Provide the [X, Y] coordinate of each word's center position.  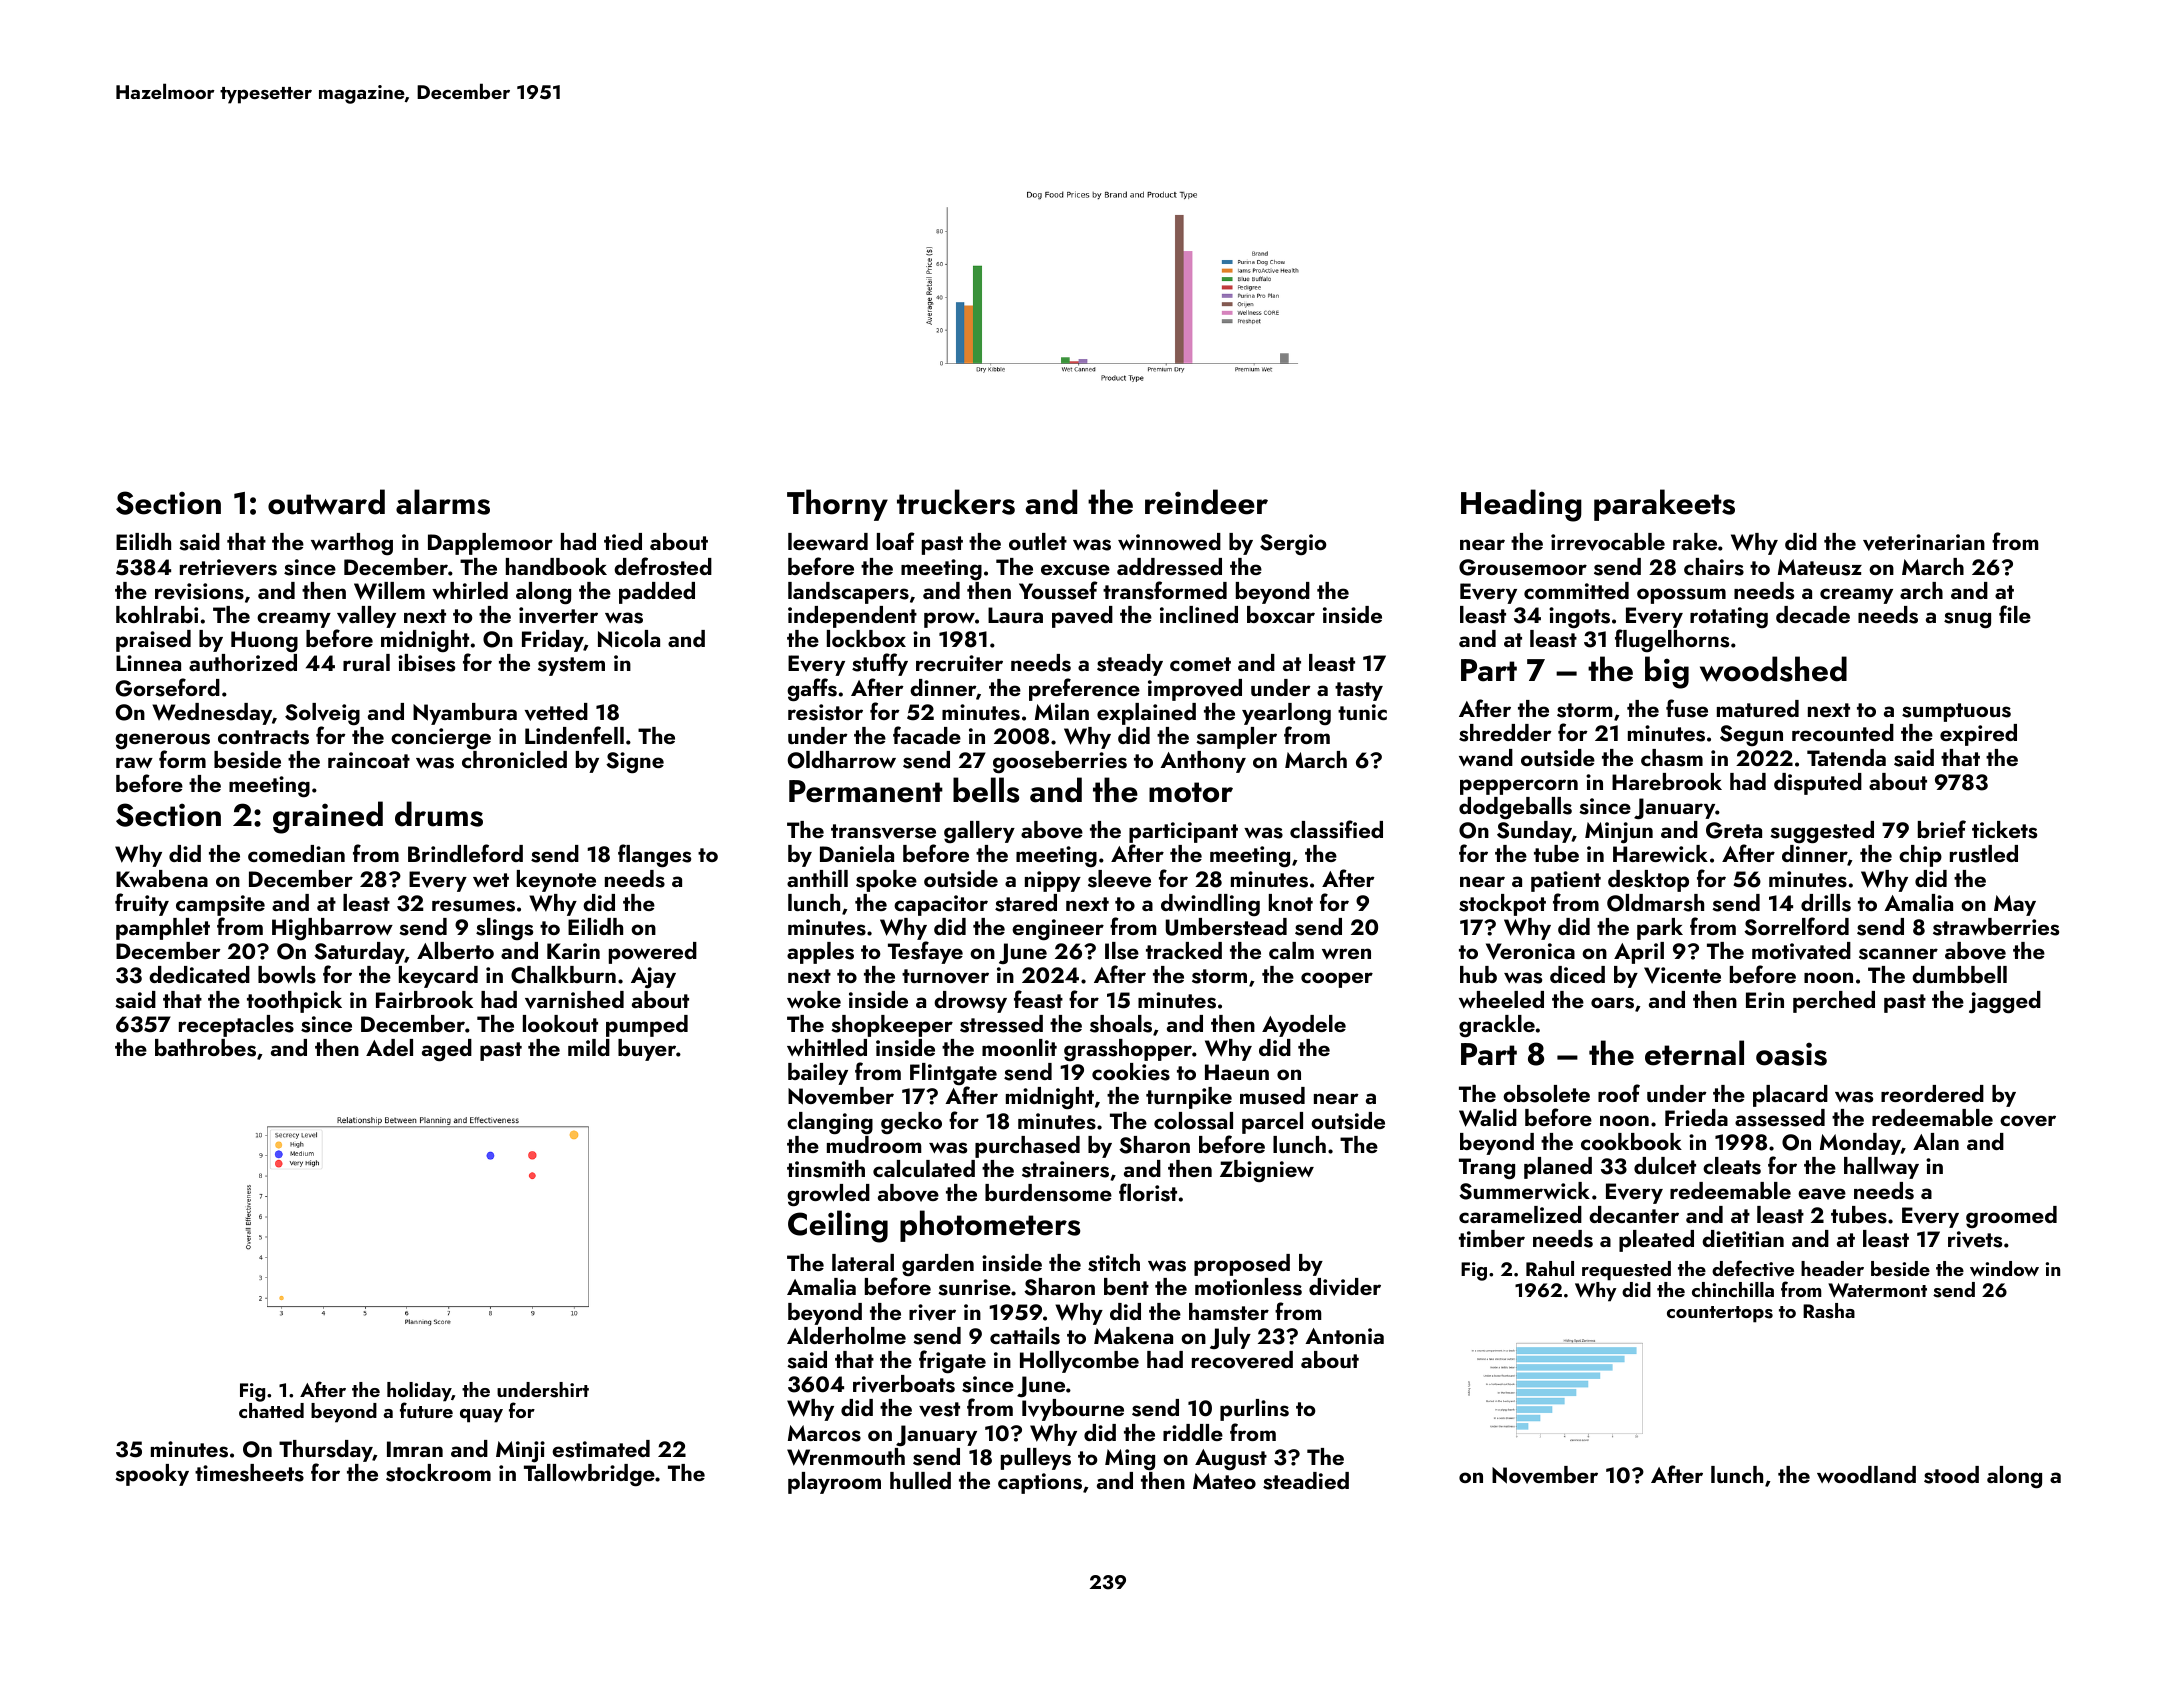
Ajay [653, 978]
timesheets [249, 1473]
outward [326, 502]
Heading [1521, 505]
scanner [1898, 954]
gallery [979, 832]
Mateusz [1820, 567]
